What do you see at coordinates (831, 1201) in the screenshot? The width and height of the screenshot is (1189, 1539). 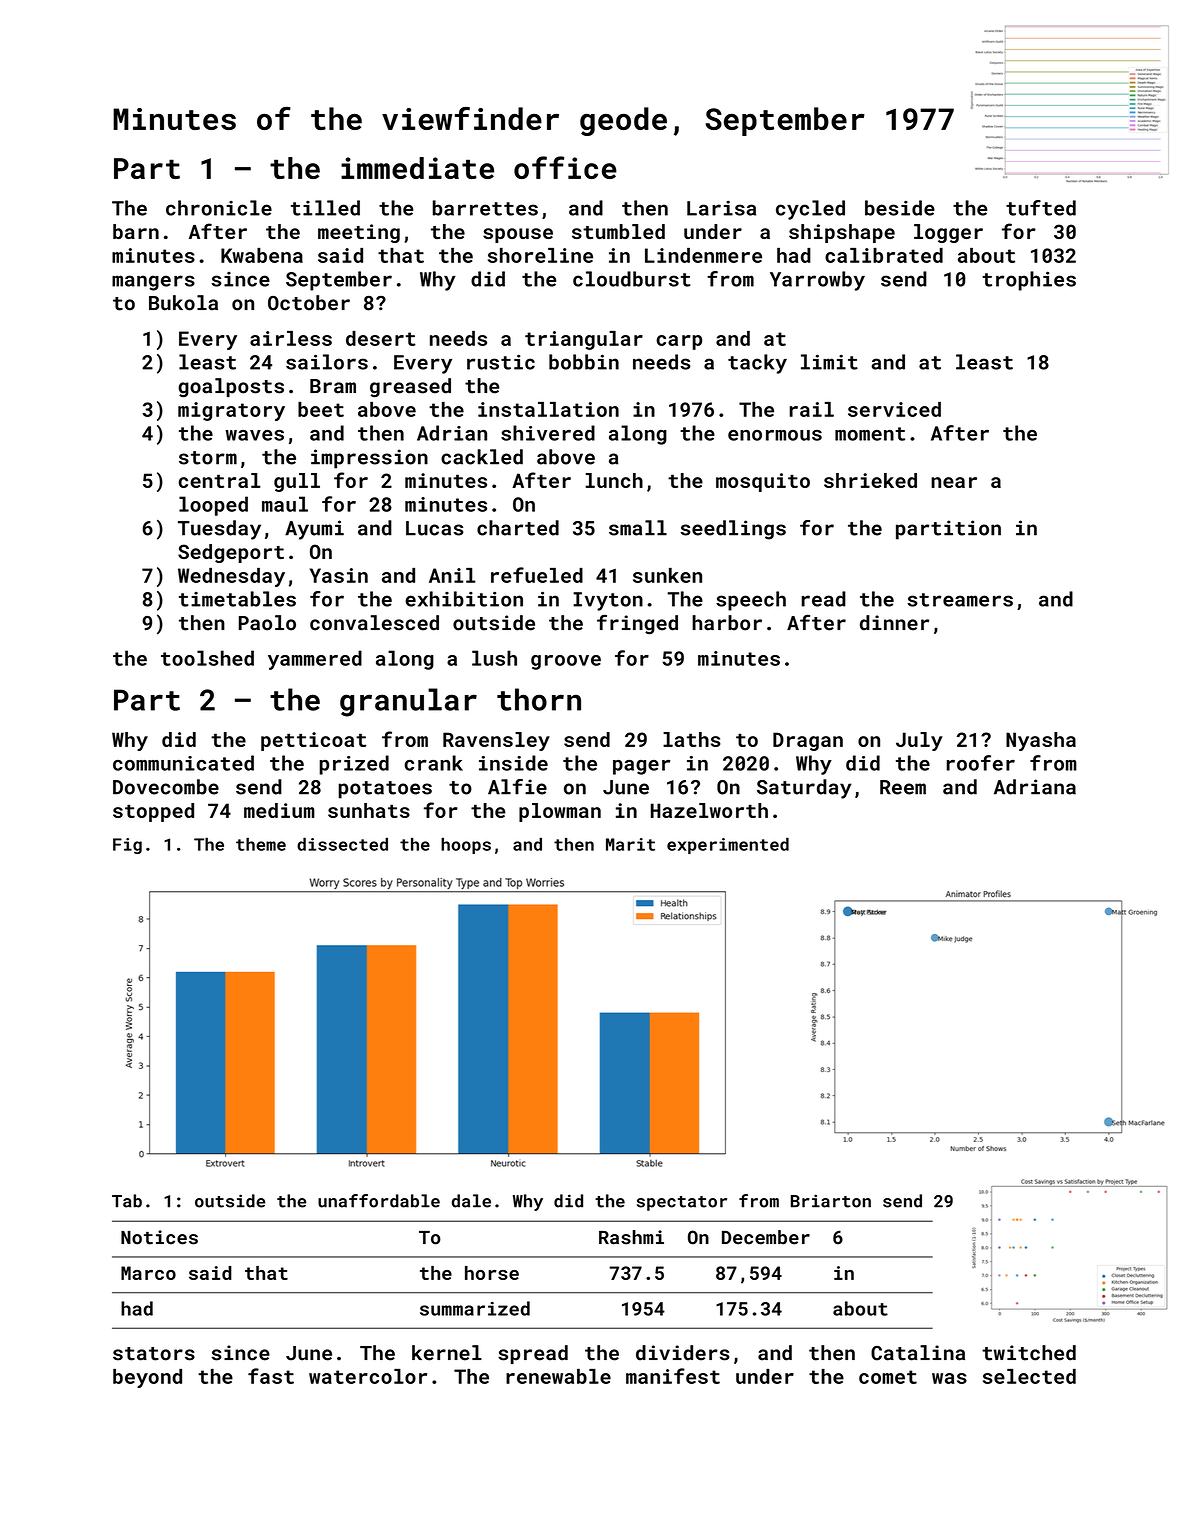 I see `Briarton` at bounding box center [831, 1201].
